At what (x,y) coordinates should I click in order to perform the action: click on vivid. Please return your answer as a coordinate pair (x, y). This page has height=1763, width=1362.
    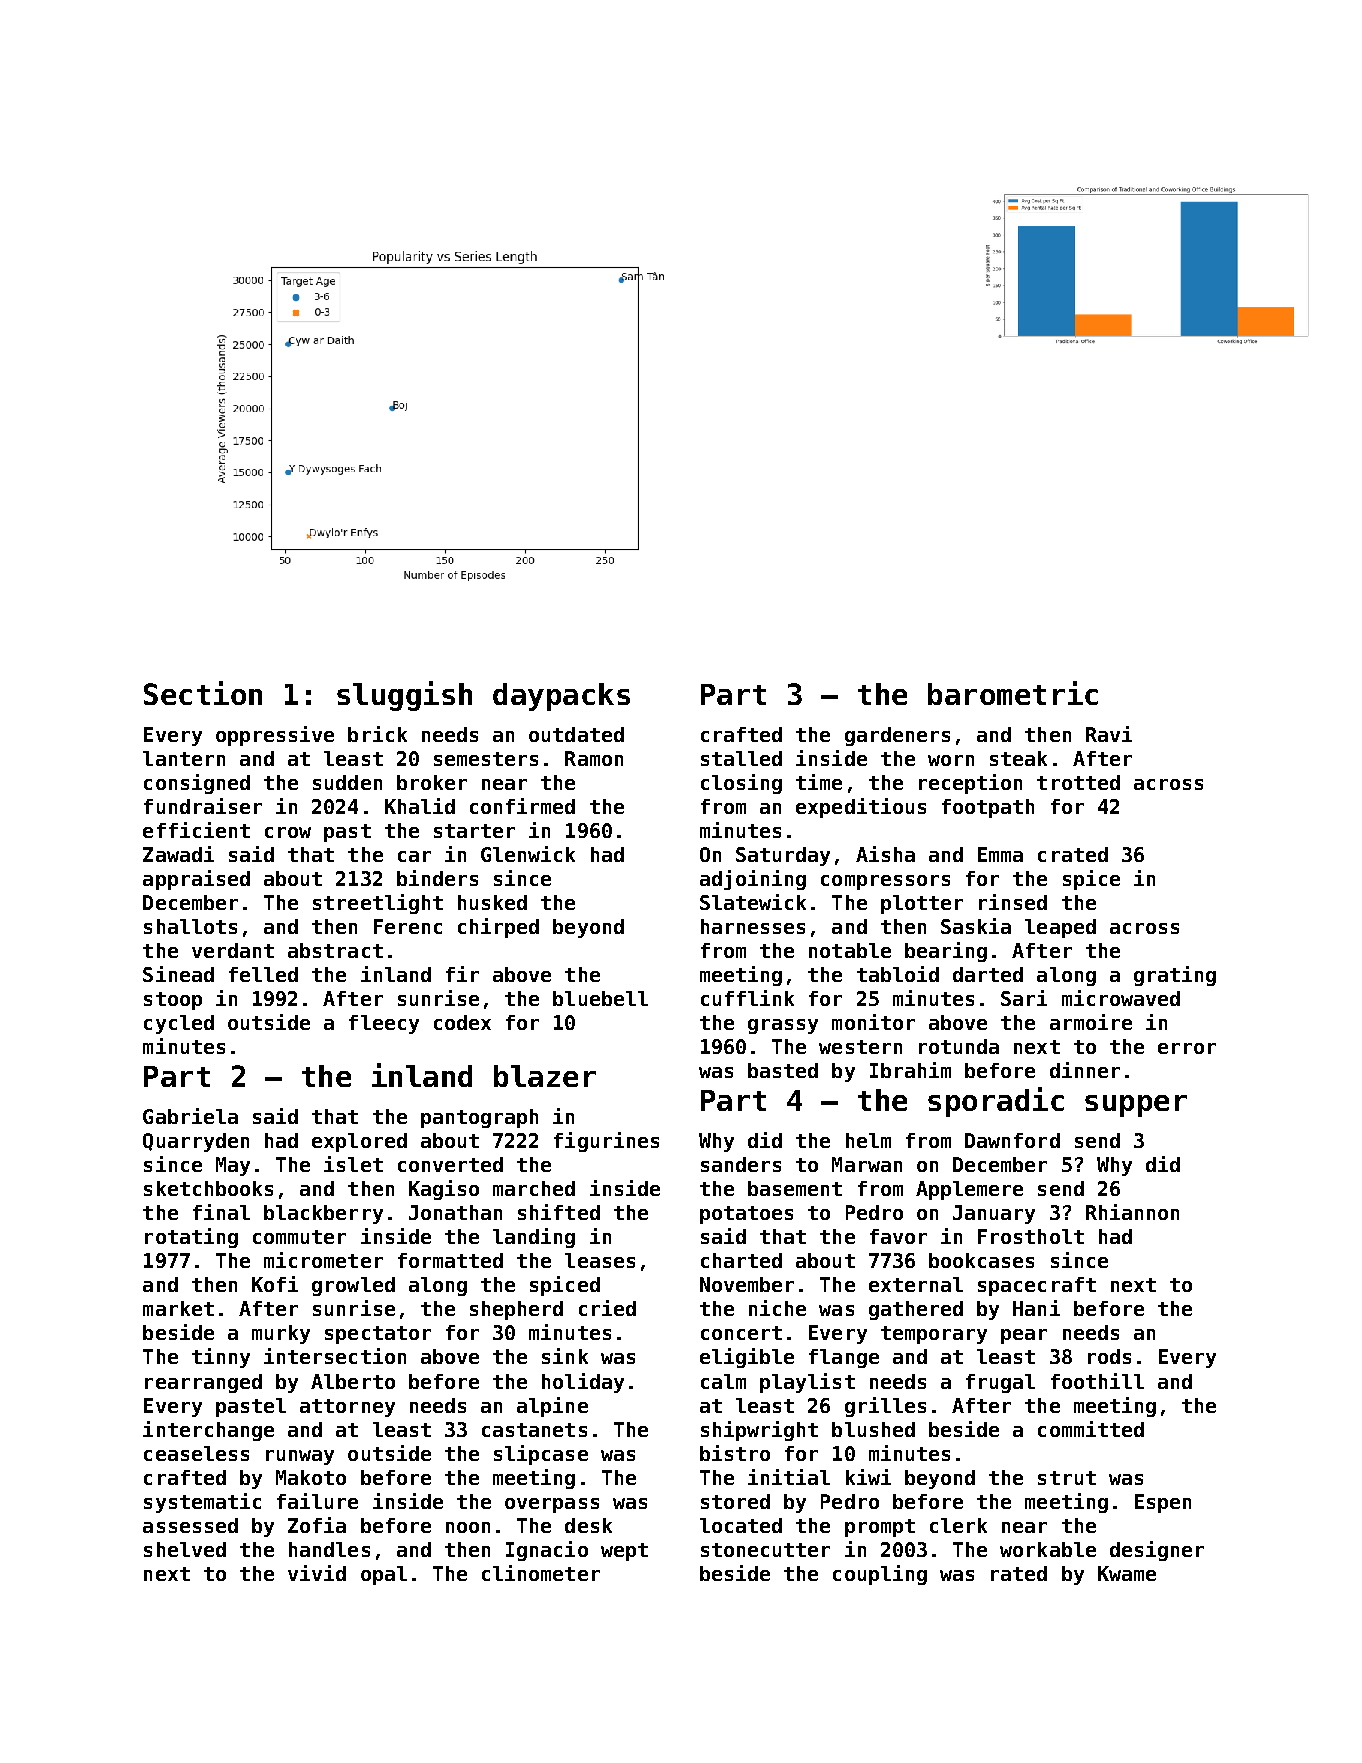
    Looking at the image, I should click on (317, 1573).
